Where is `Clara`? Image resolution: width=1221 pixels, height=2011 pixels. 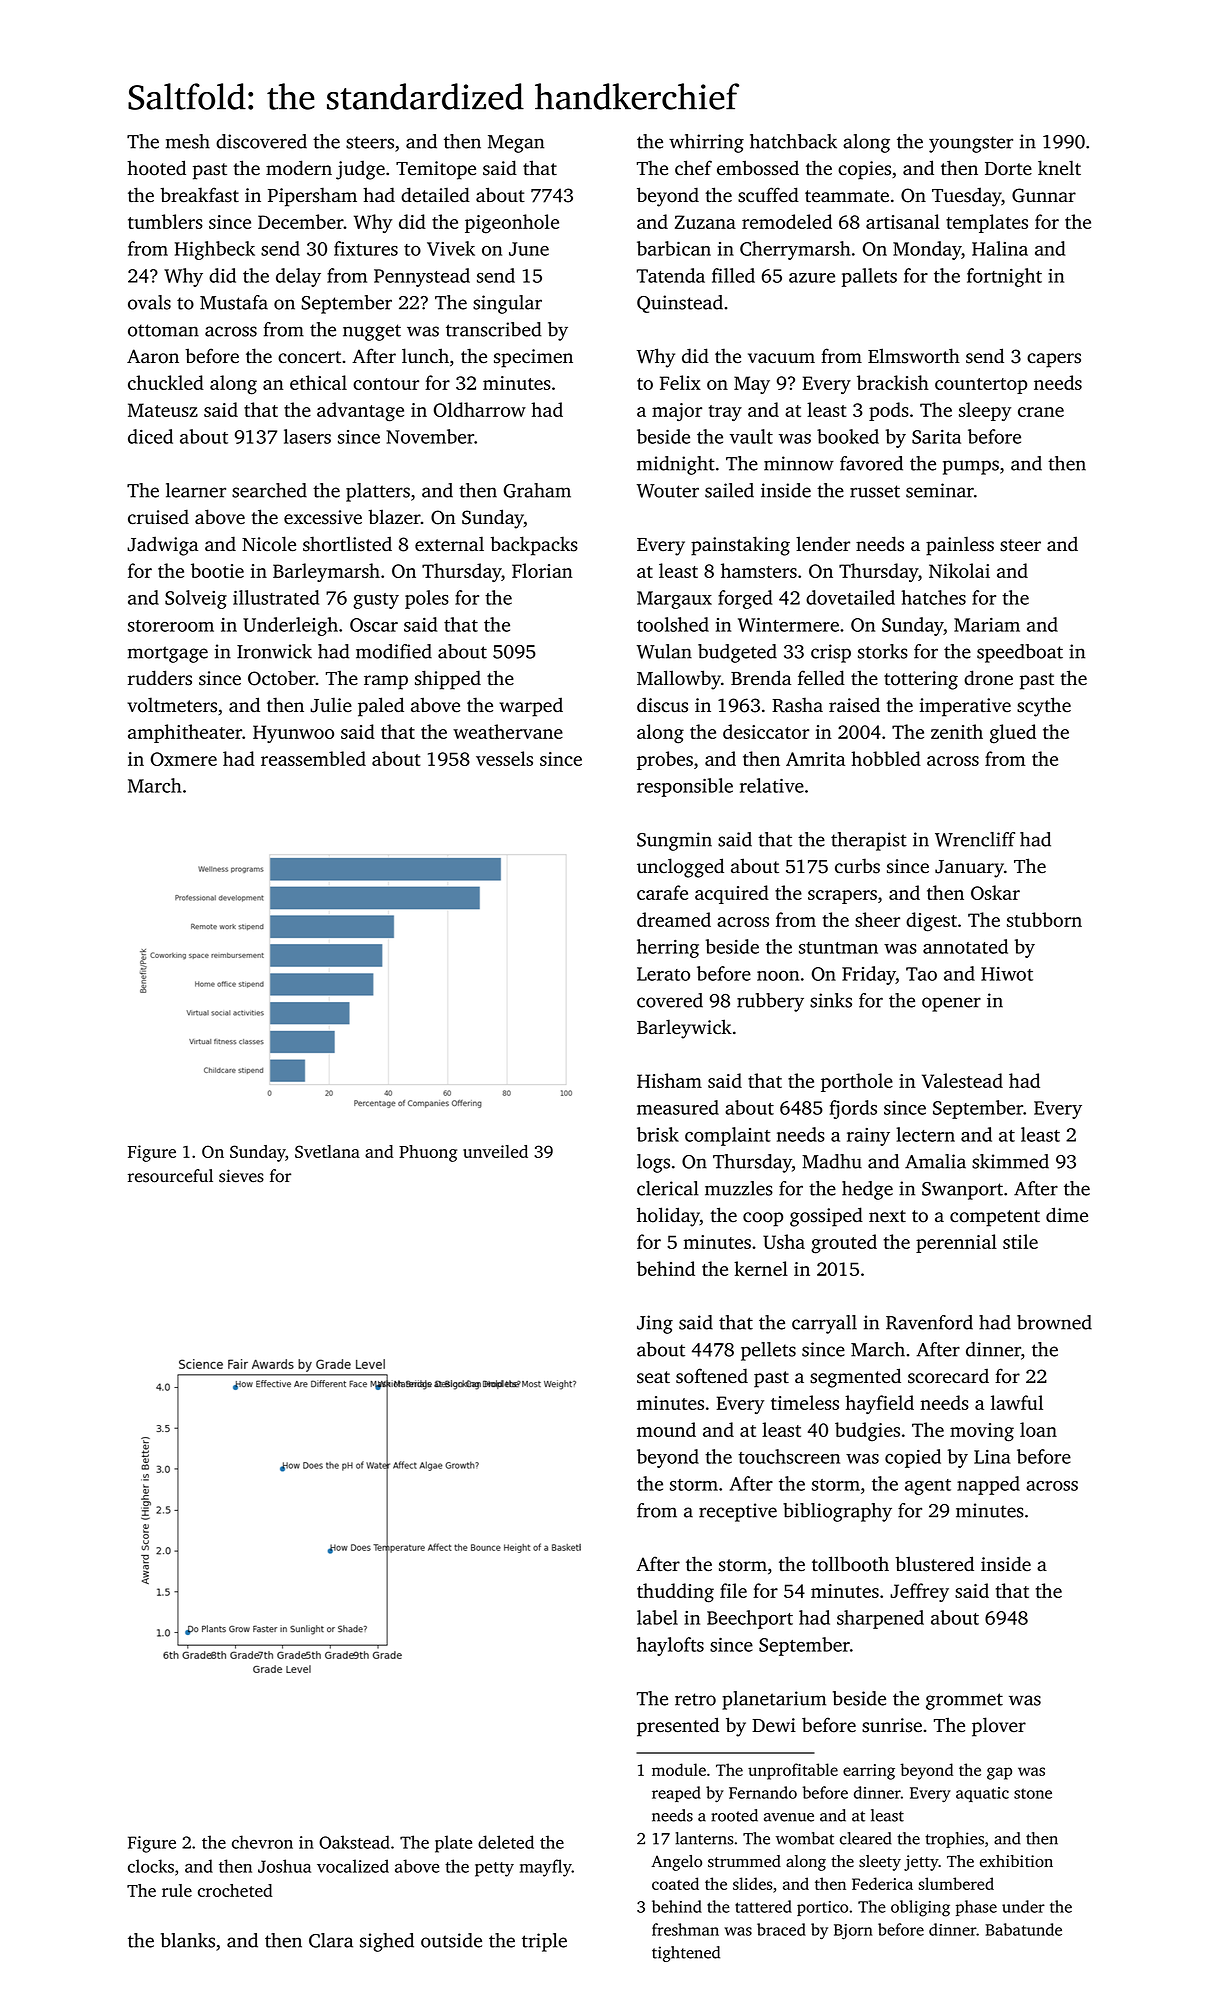 Clara is located at coordinates (331, 1940).
